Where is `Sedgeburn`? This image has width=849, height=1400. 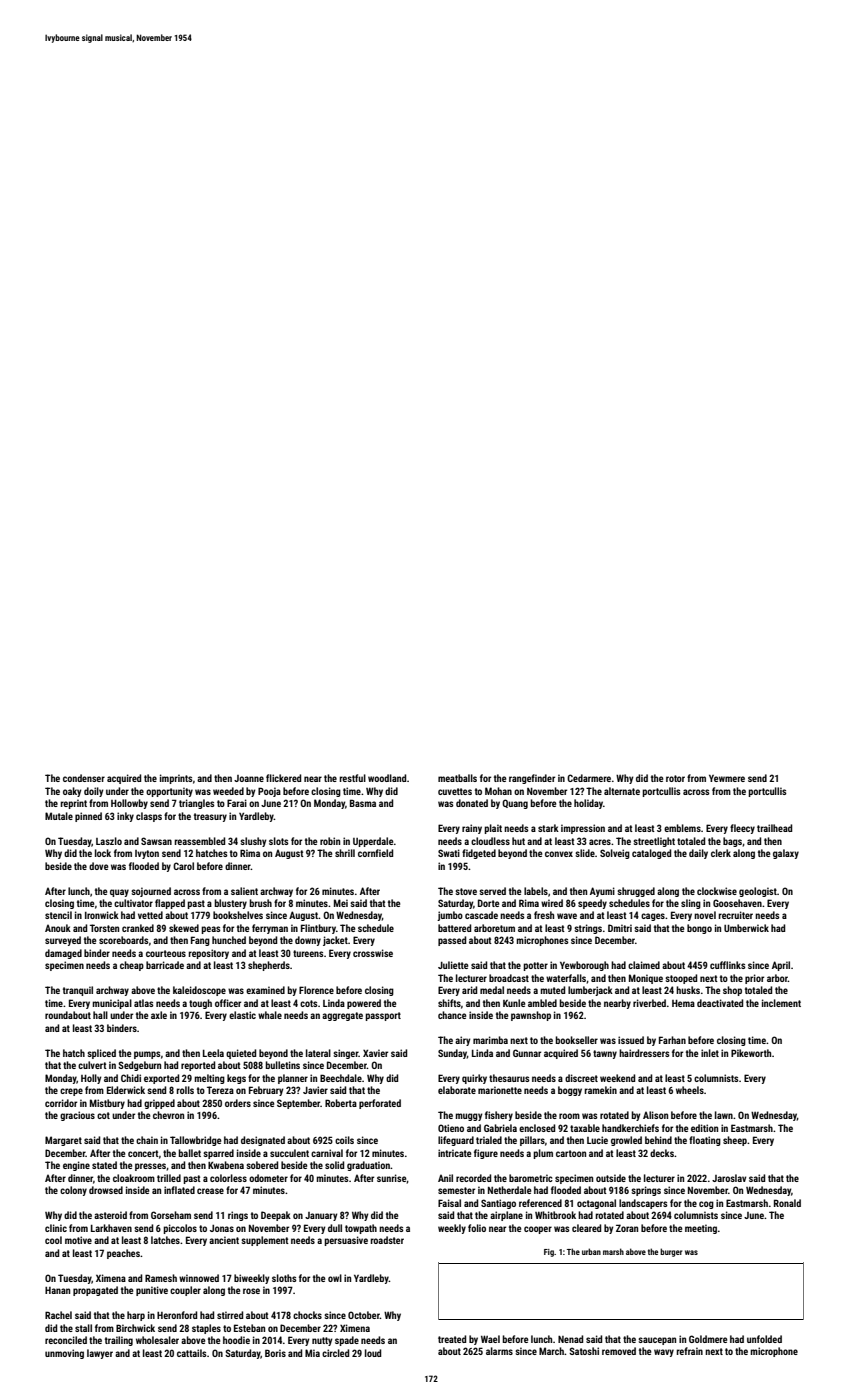 Sedgeburn is located at coordinates (139, 1066).
